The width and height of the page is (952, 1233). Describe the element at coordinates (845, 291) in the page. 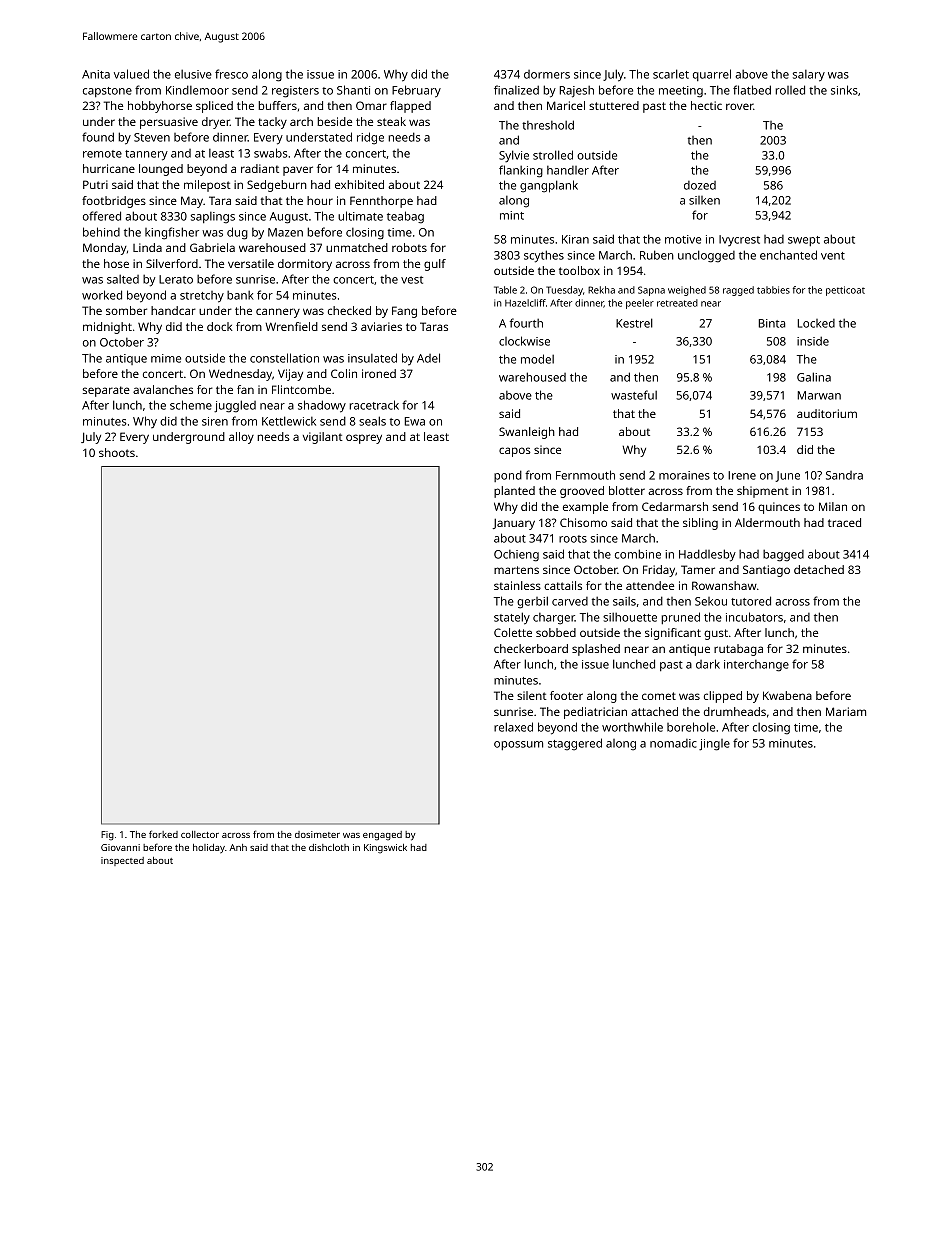

I see `petticoat` at that location.
